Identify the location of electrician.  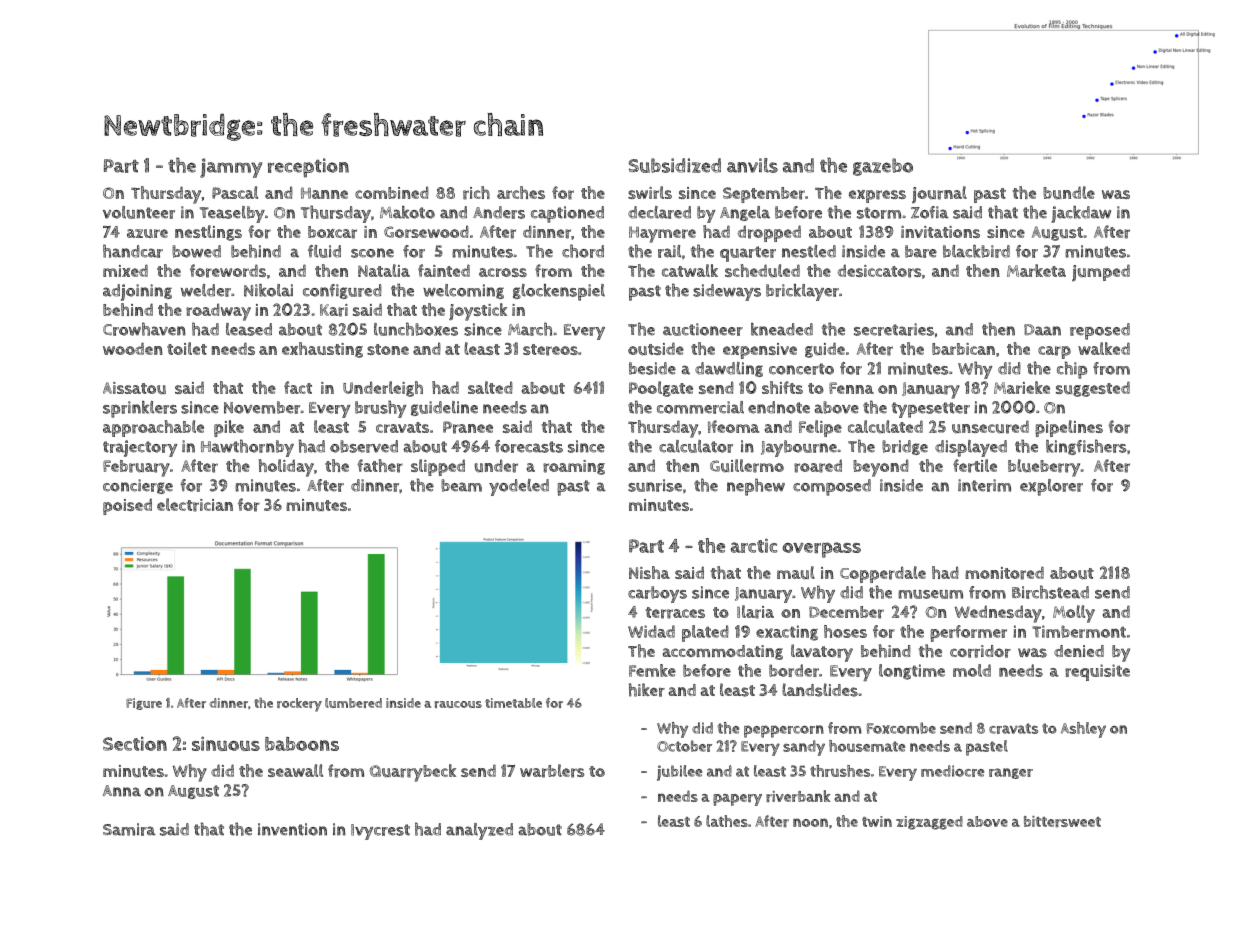
(195, 505).
